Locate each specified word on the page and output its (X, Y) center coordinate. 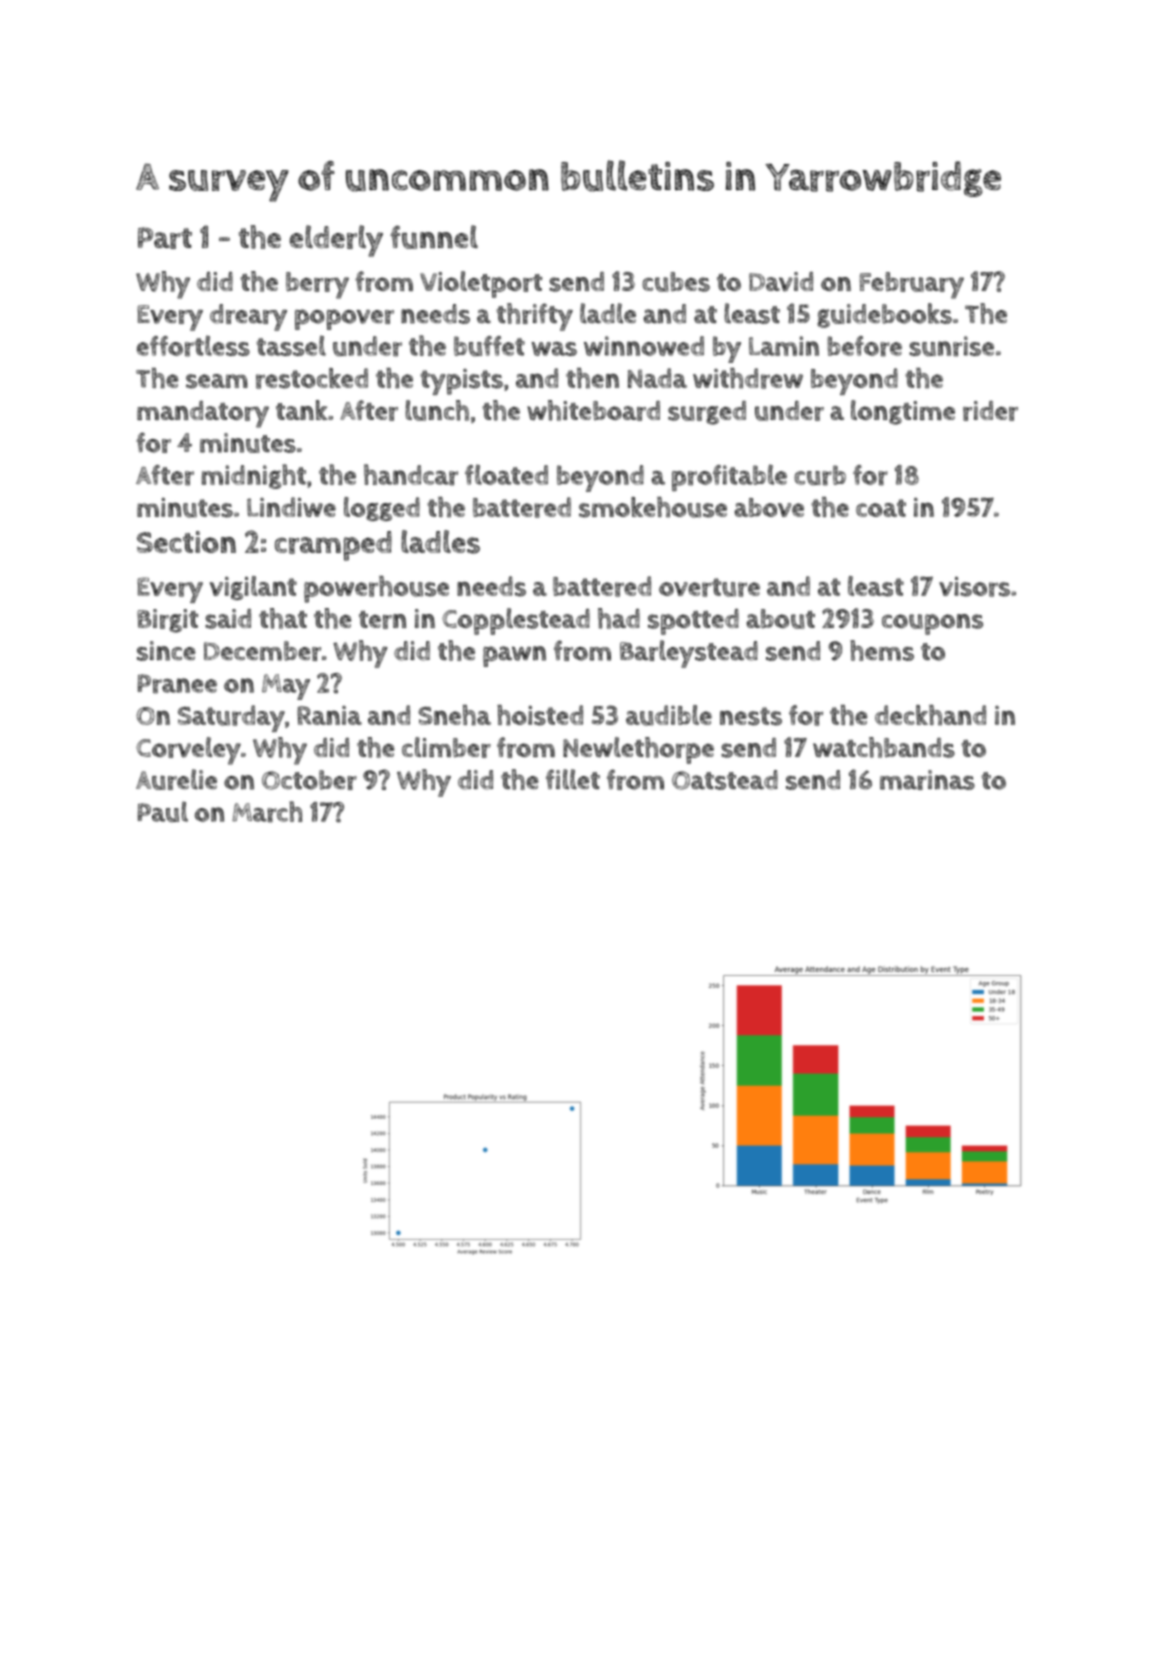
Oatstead (725, 780)
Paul (163, 811)
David (781, 282)
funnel (434, 237)
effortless (193, 346)
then (592, 378)
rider (990, 411)
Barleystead (689, 654)
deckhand (930, 715)
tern (382, 620)
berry (317, 285)
